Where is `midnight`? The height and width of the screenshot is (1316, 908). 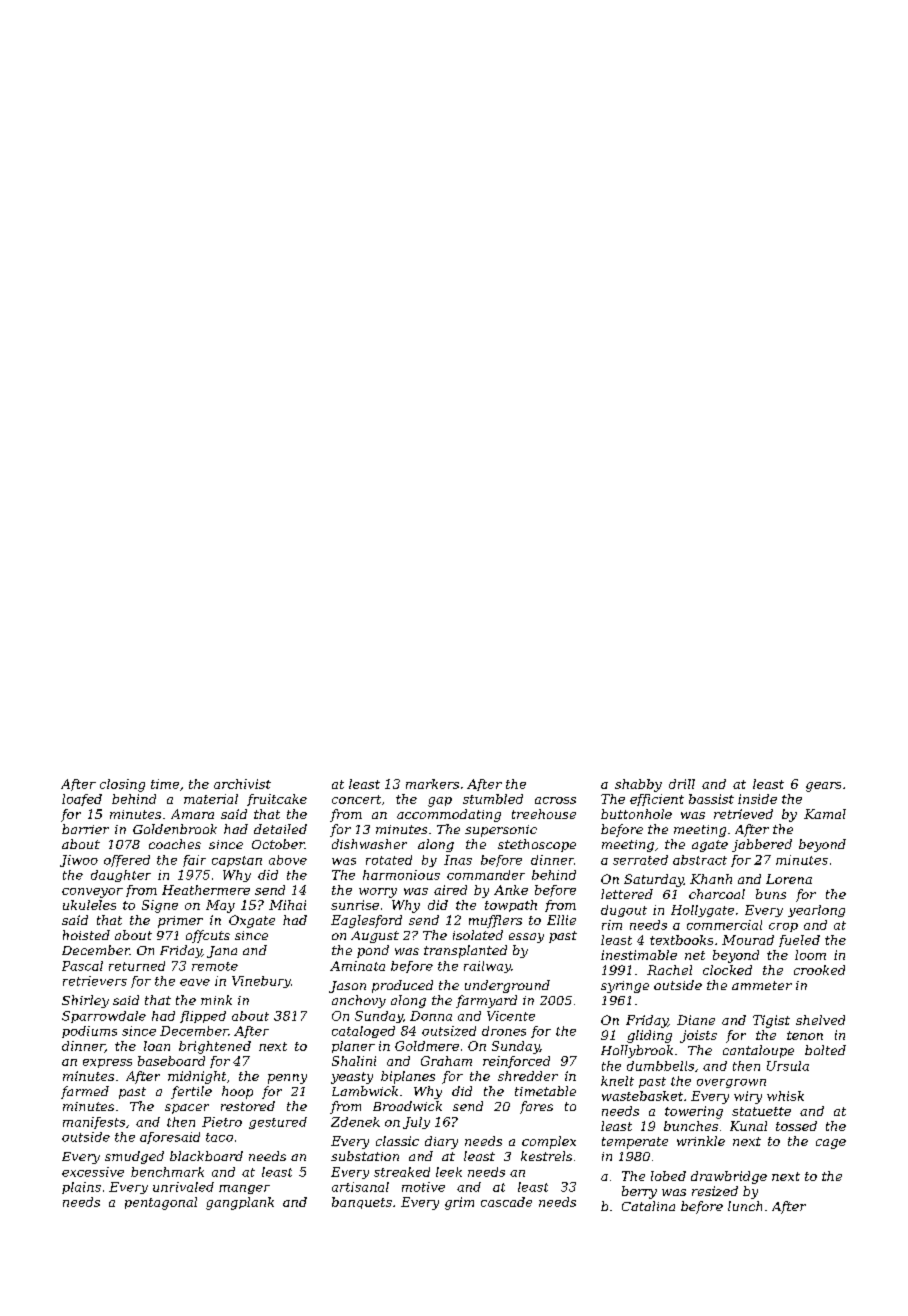
midnight is located at coordinates (197, 1077).
